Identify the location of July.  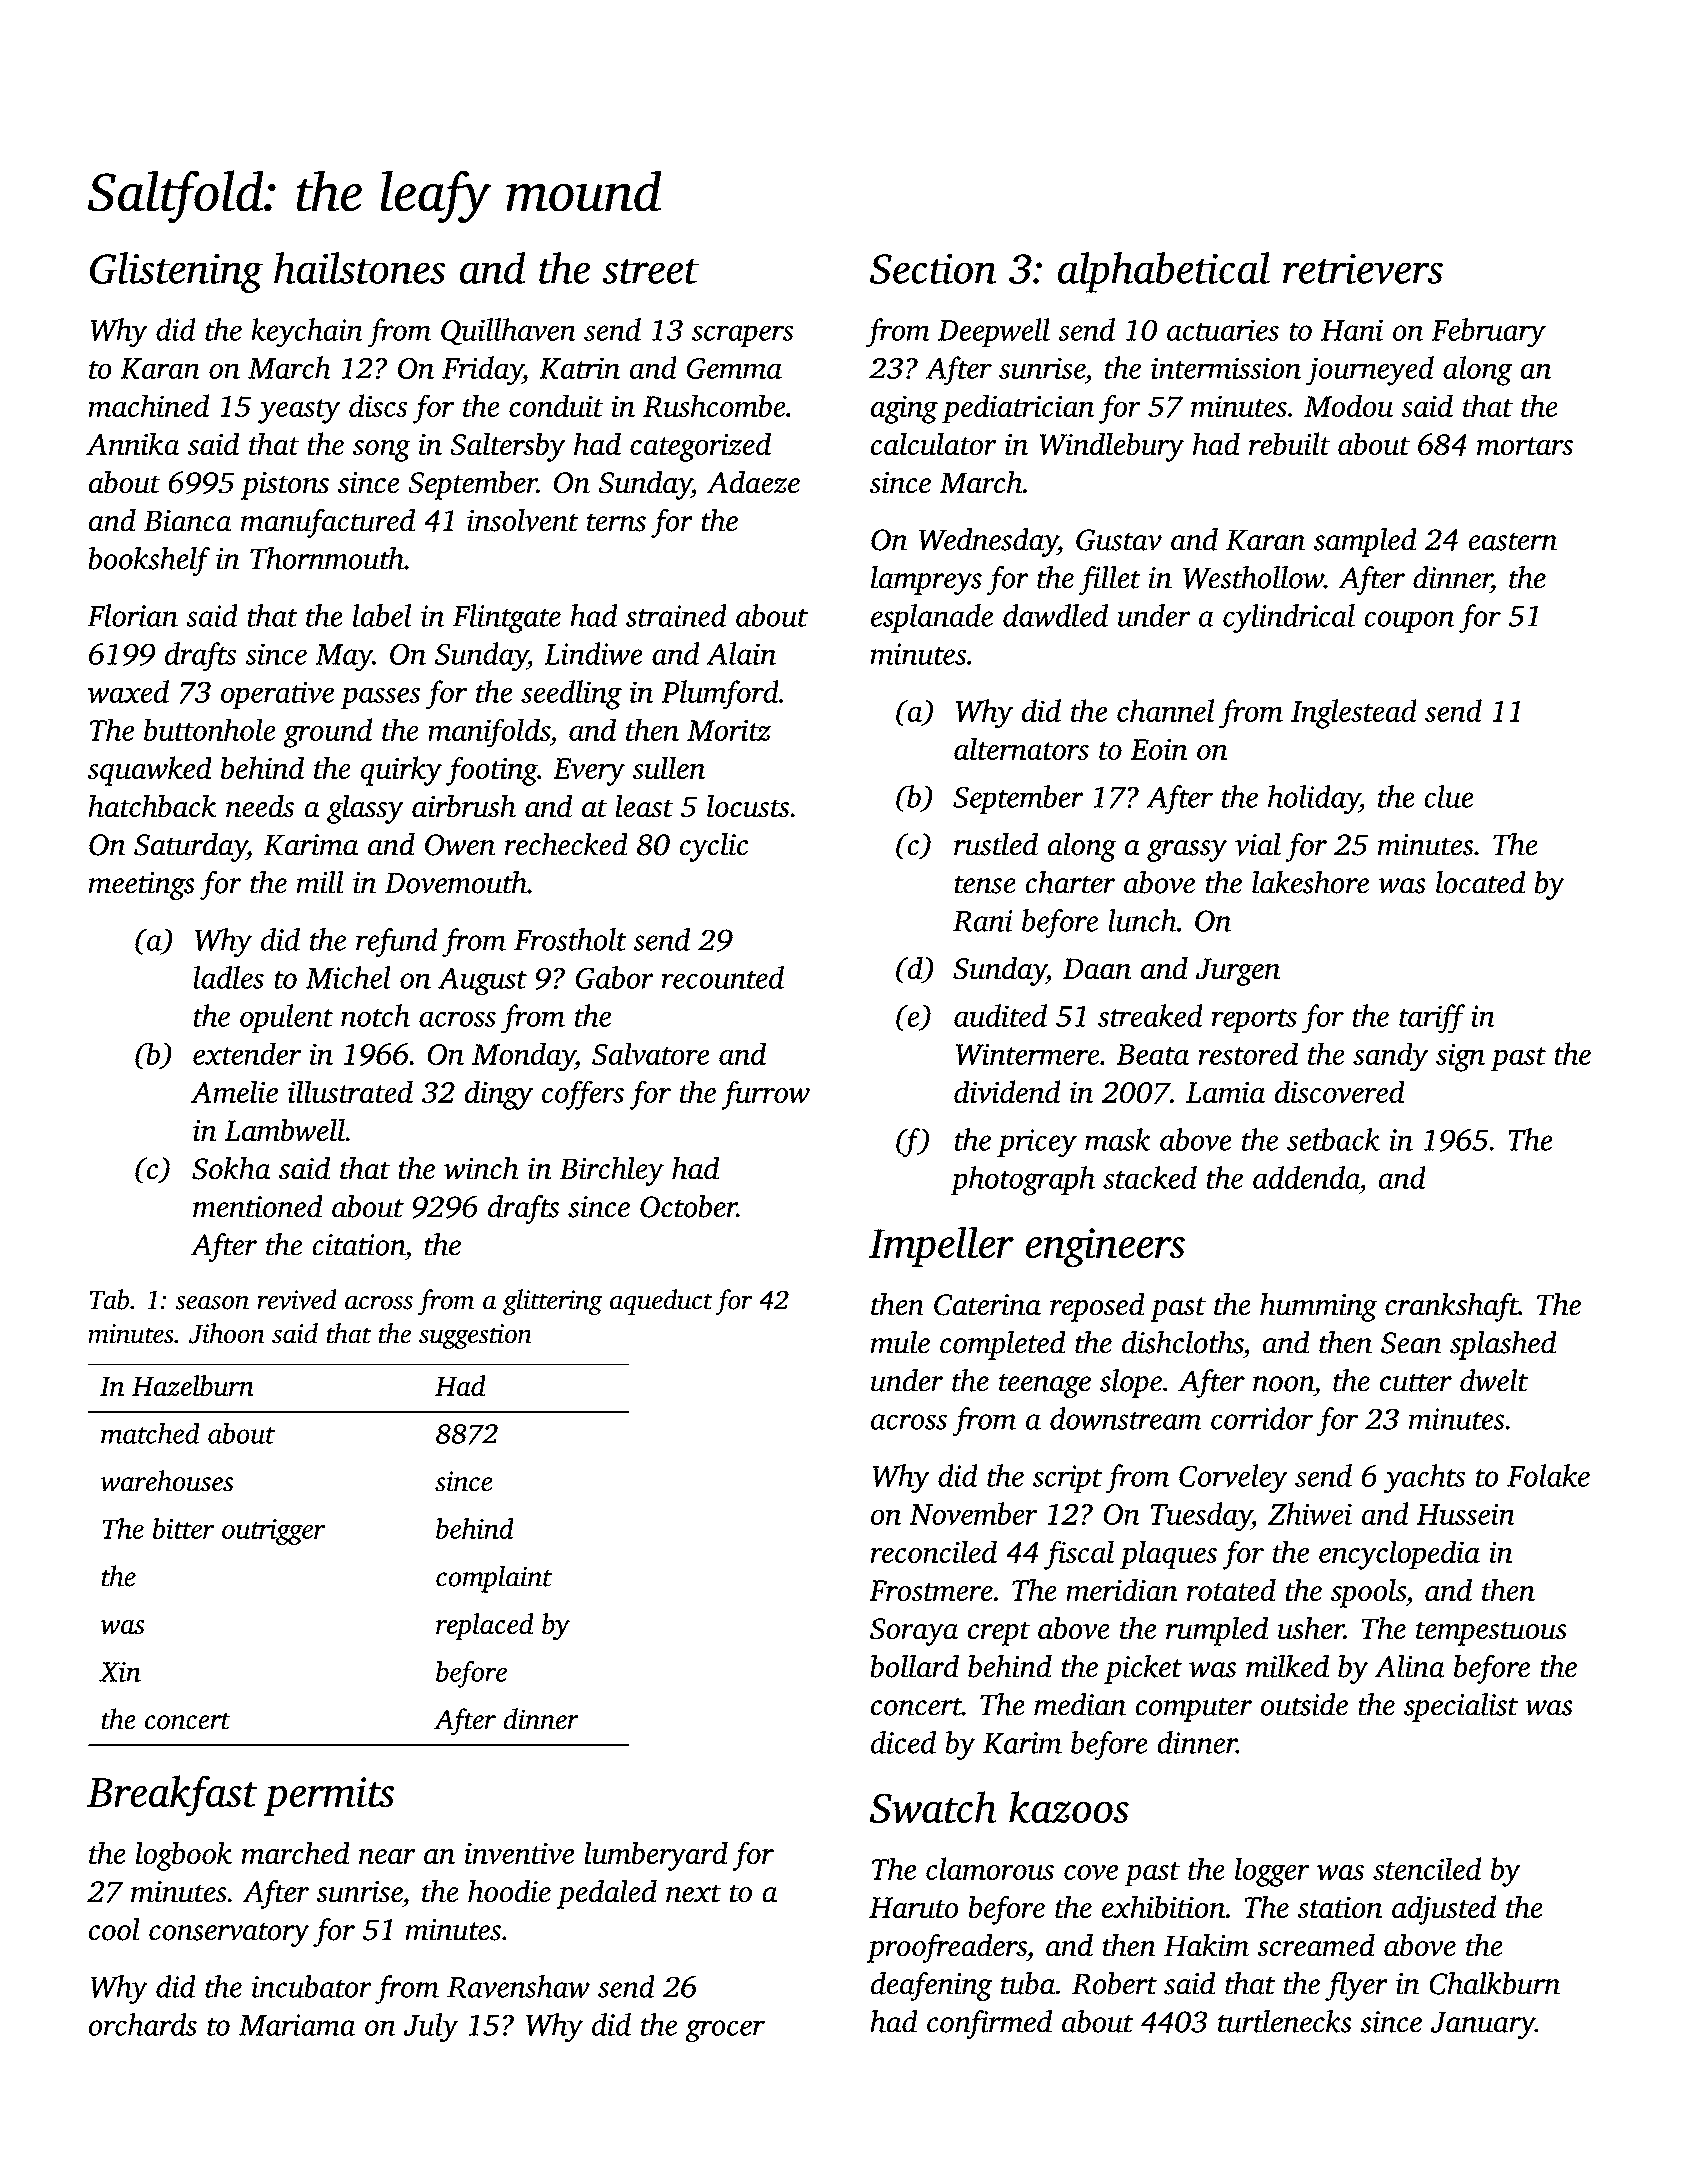
(431, 2028).
